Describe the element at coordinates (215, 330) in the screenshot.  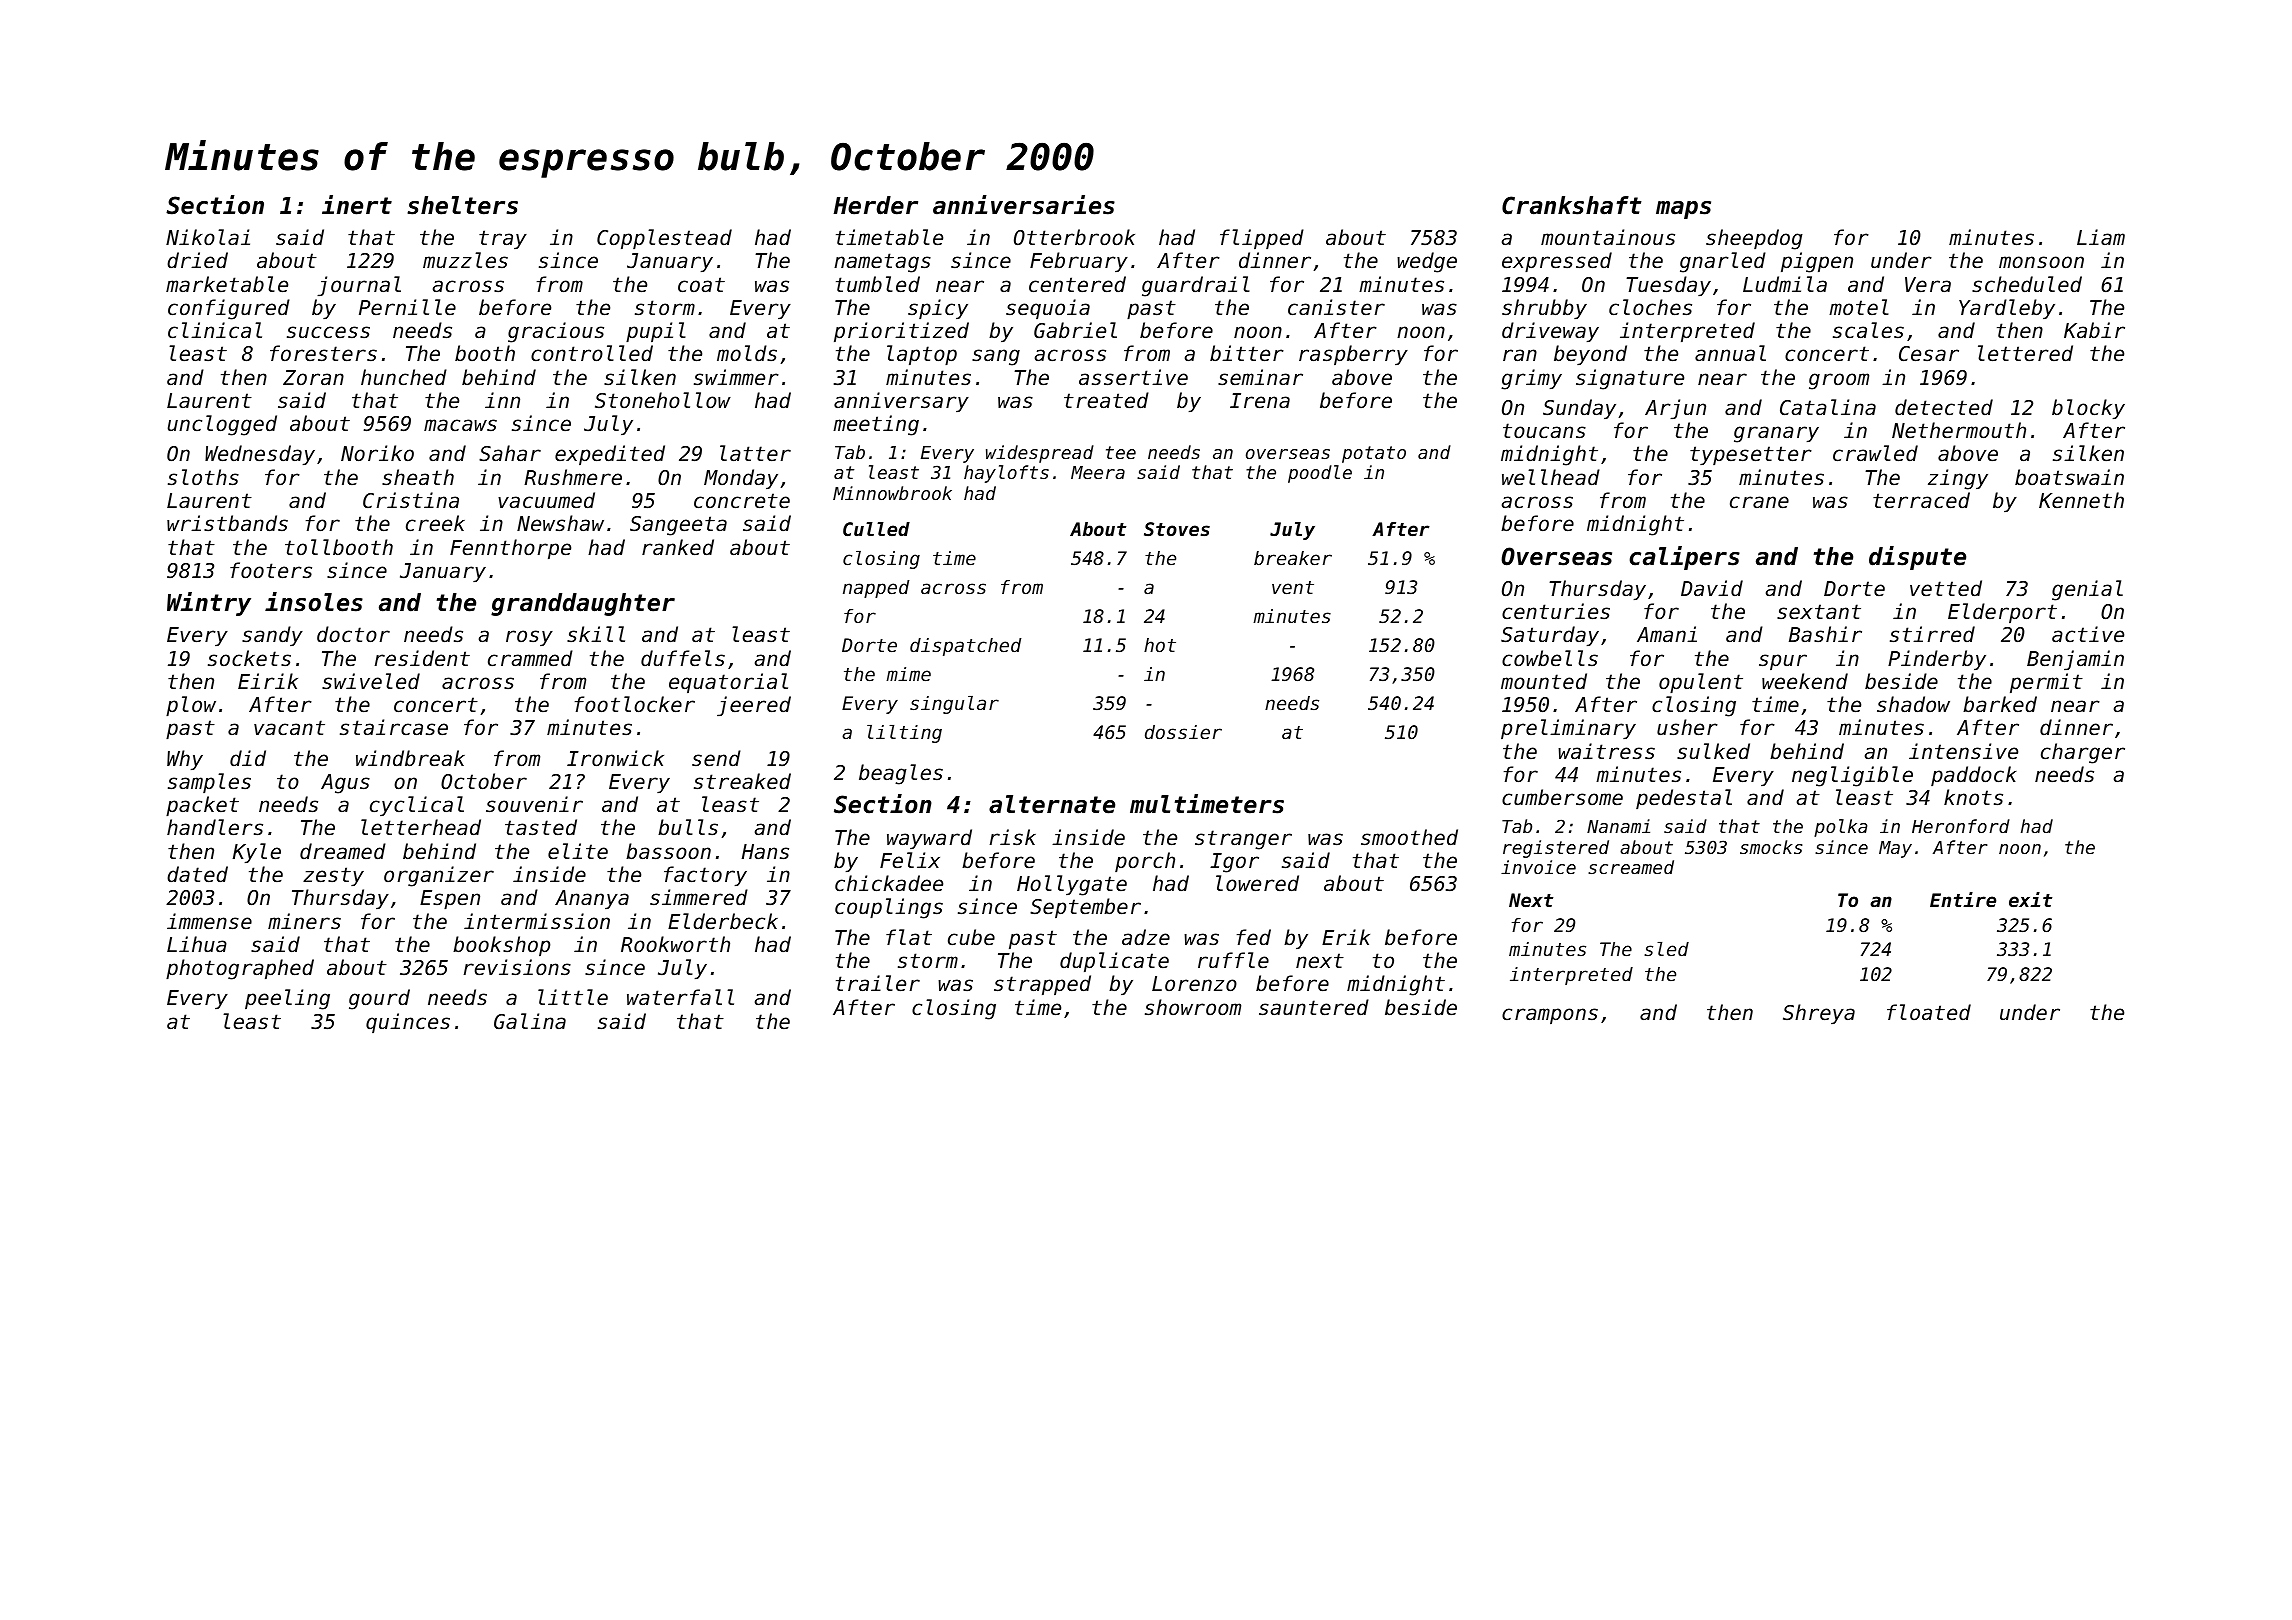
I see `clinical` at that location.
